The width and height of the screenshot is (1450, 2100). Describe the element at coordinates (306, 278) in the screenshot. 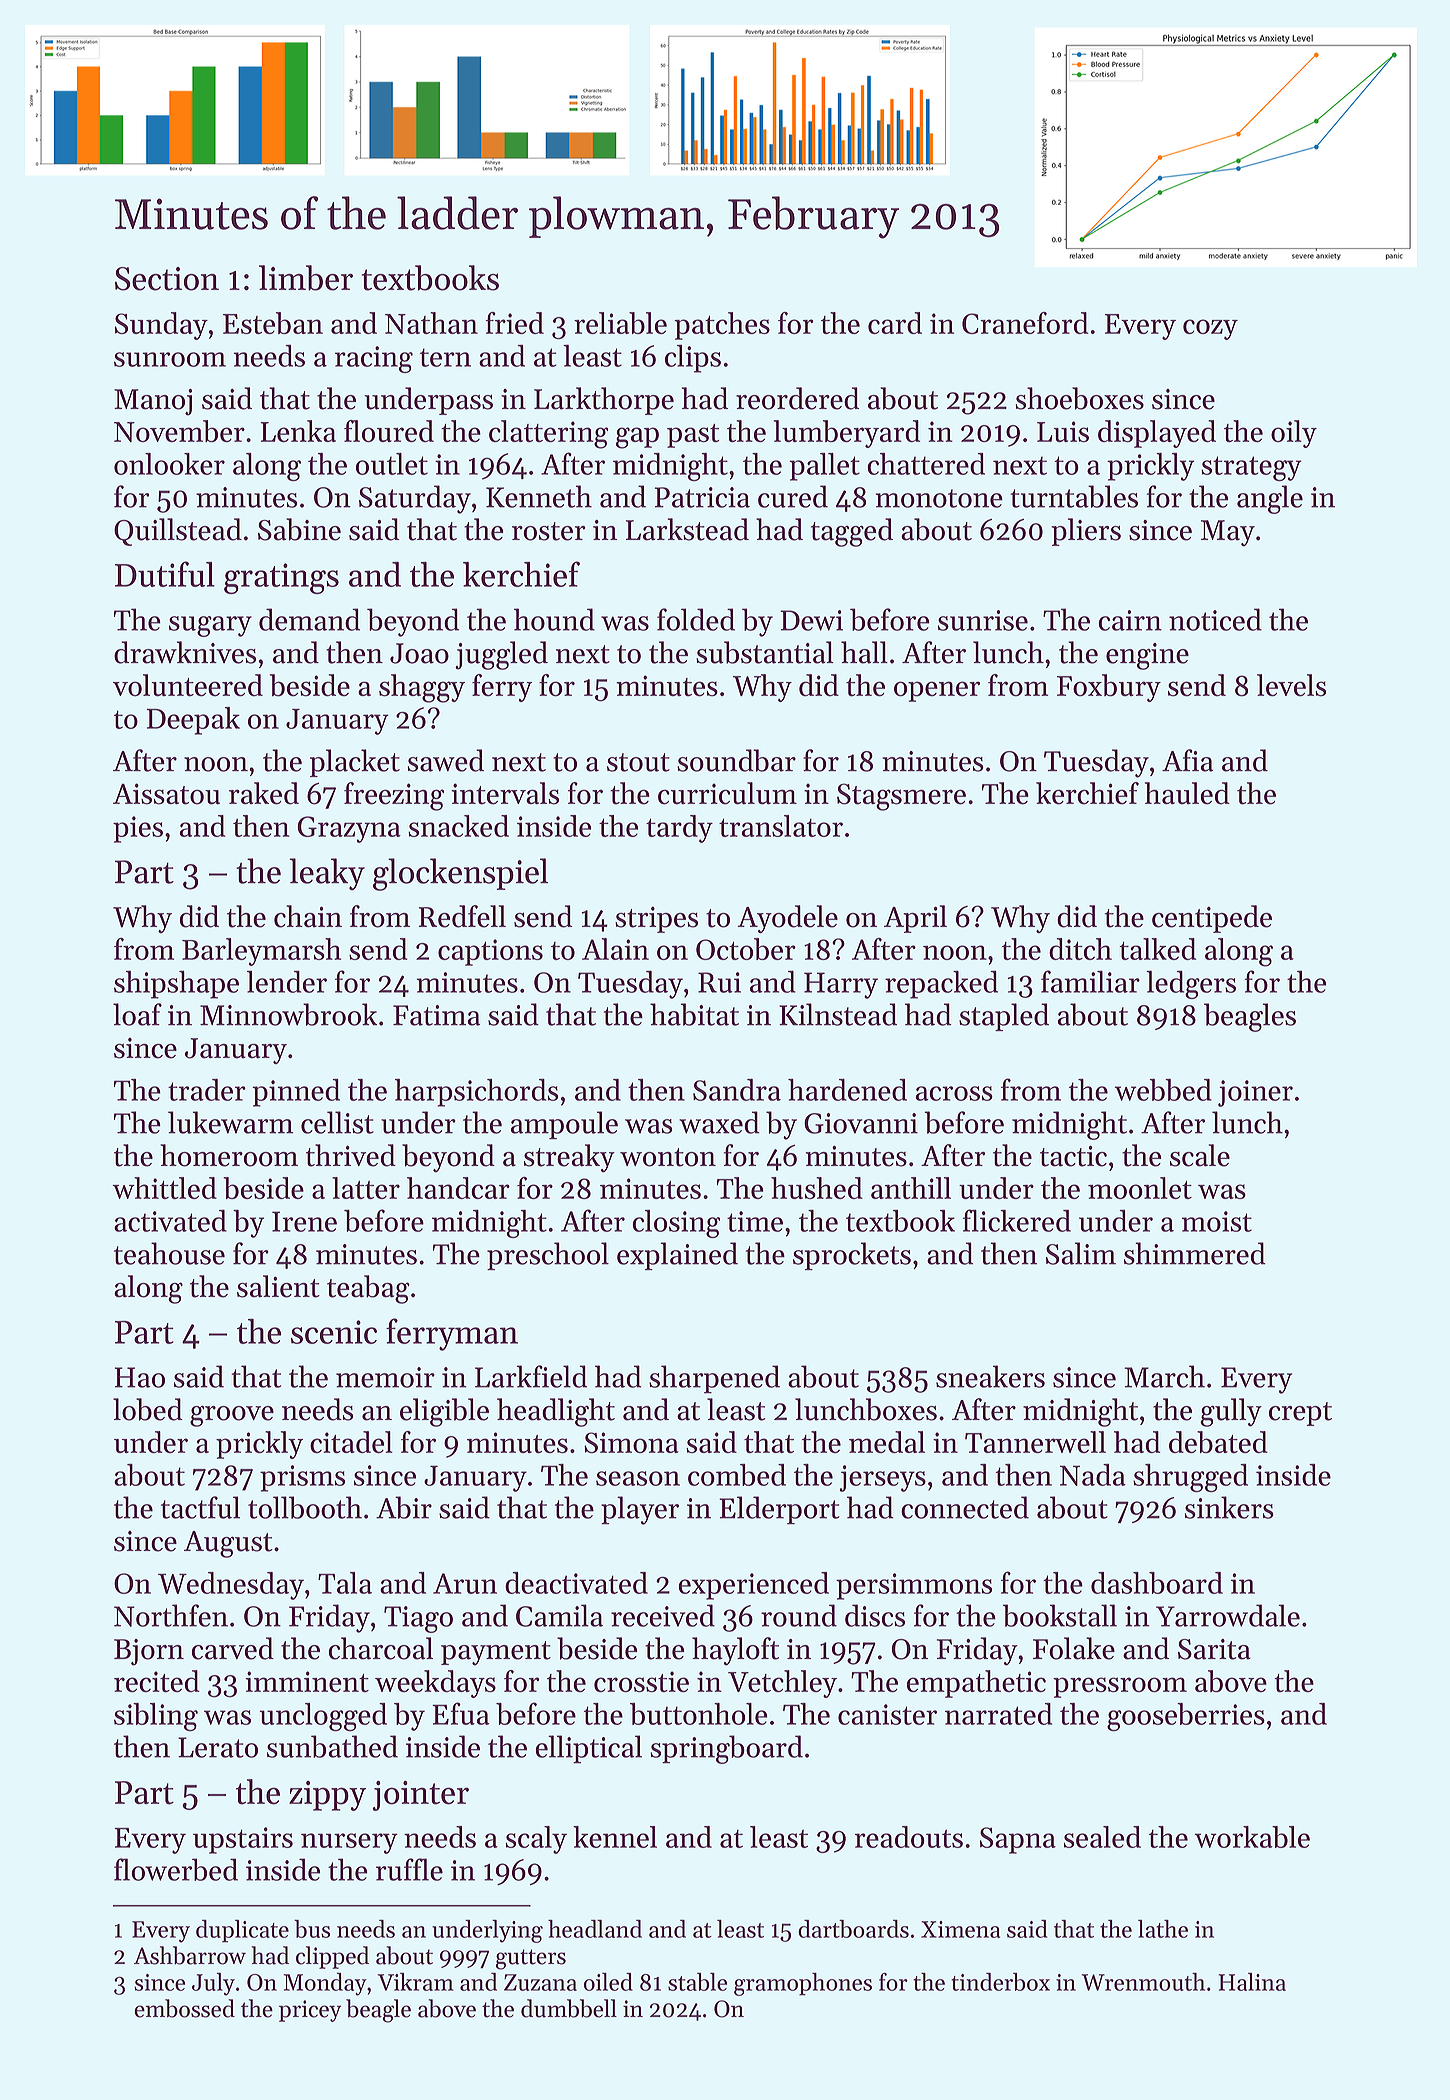

I see `limber` at that location.
